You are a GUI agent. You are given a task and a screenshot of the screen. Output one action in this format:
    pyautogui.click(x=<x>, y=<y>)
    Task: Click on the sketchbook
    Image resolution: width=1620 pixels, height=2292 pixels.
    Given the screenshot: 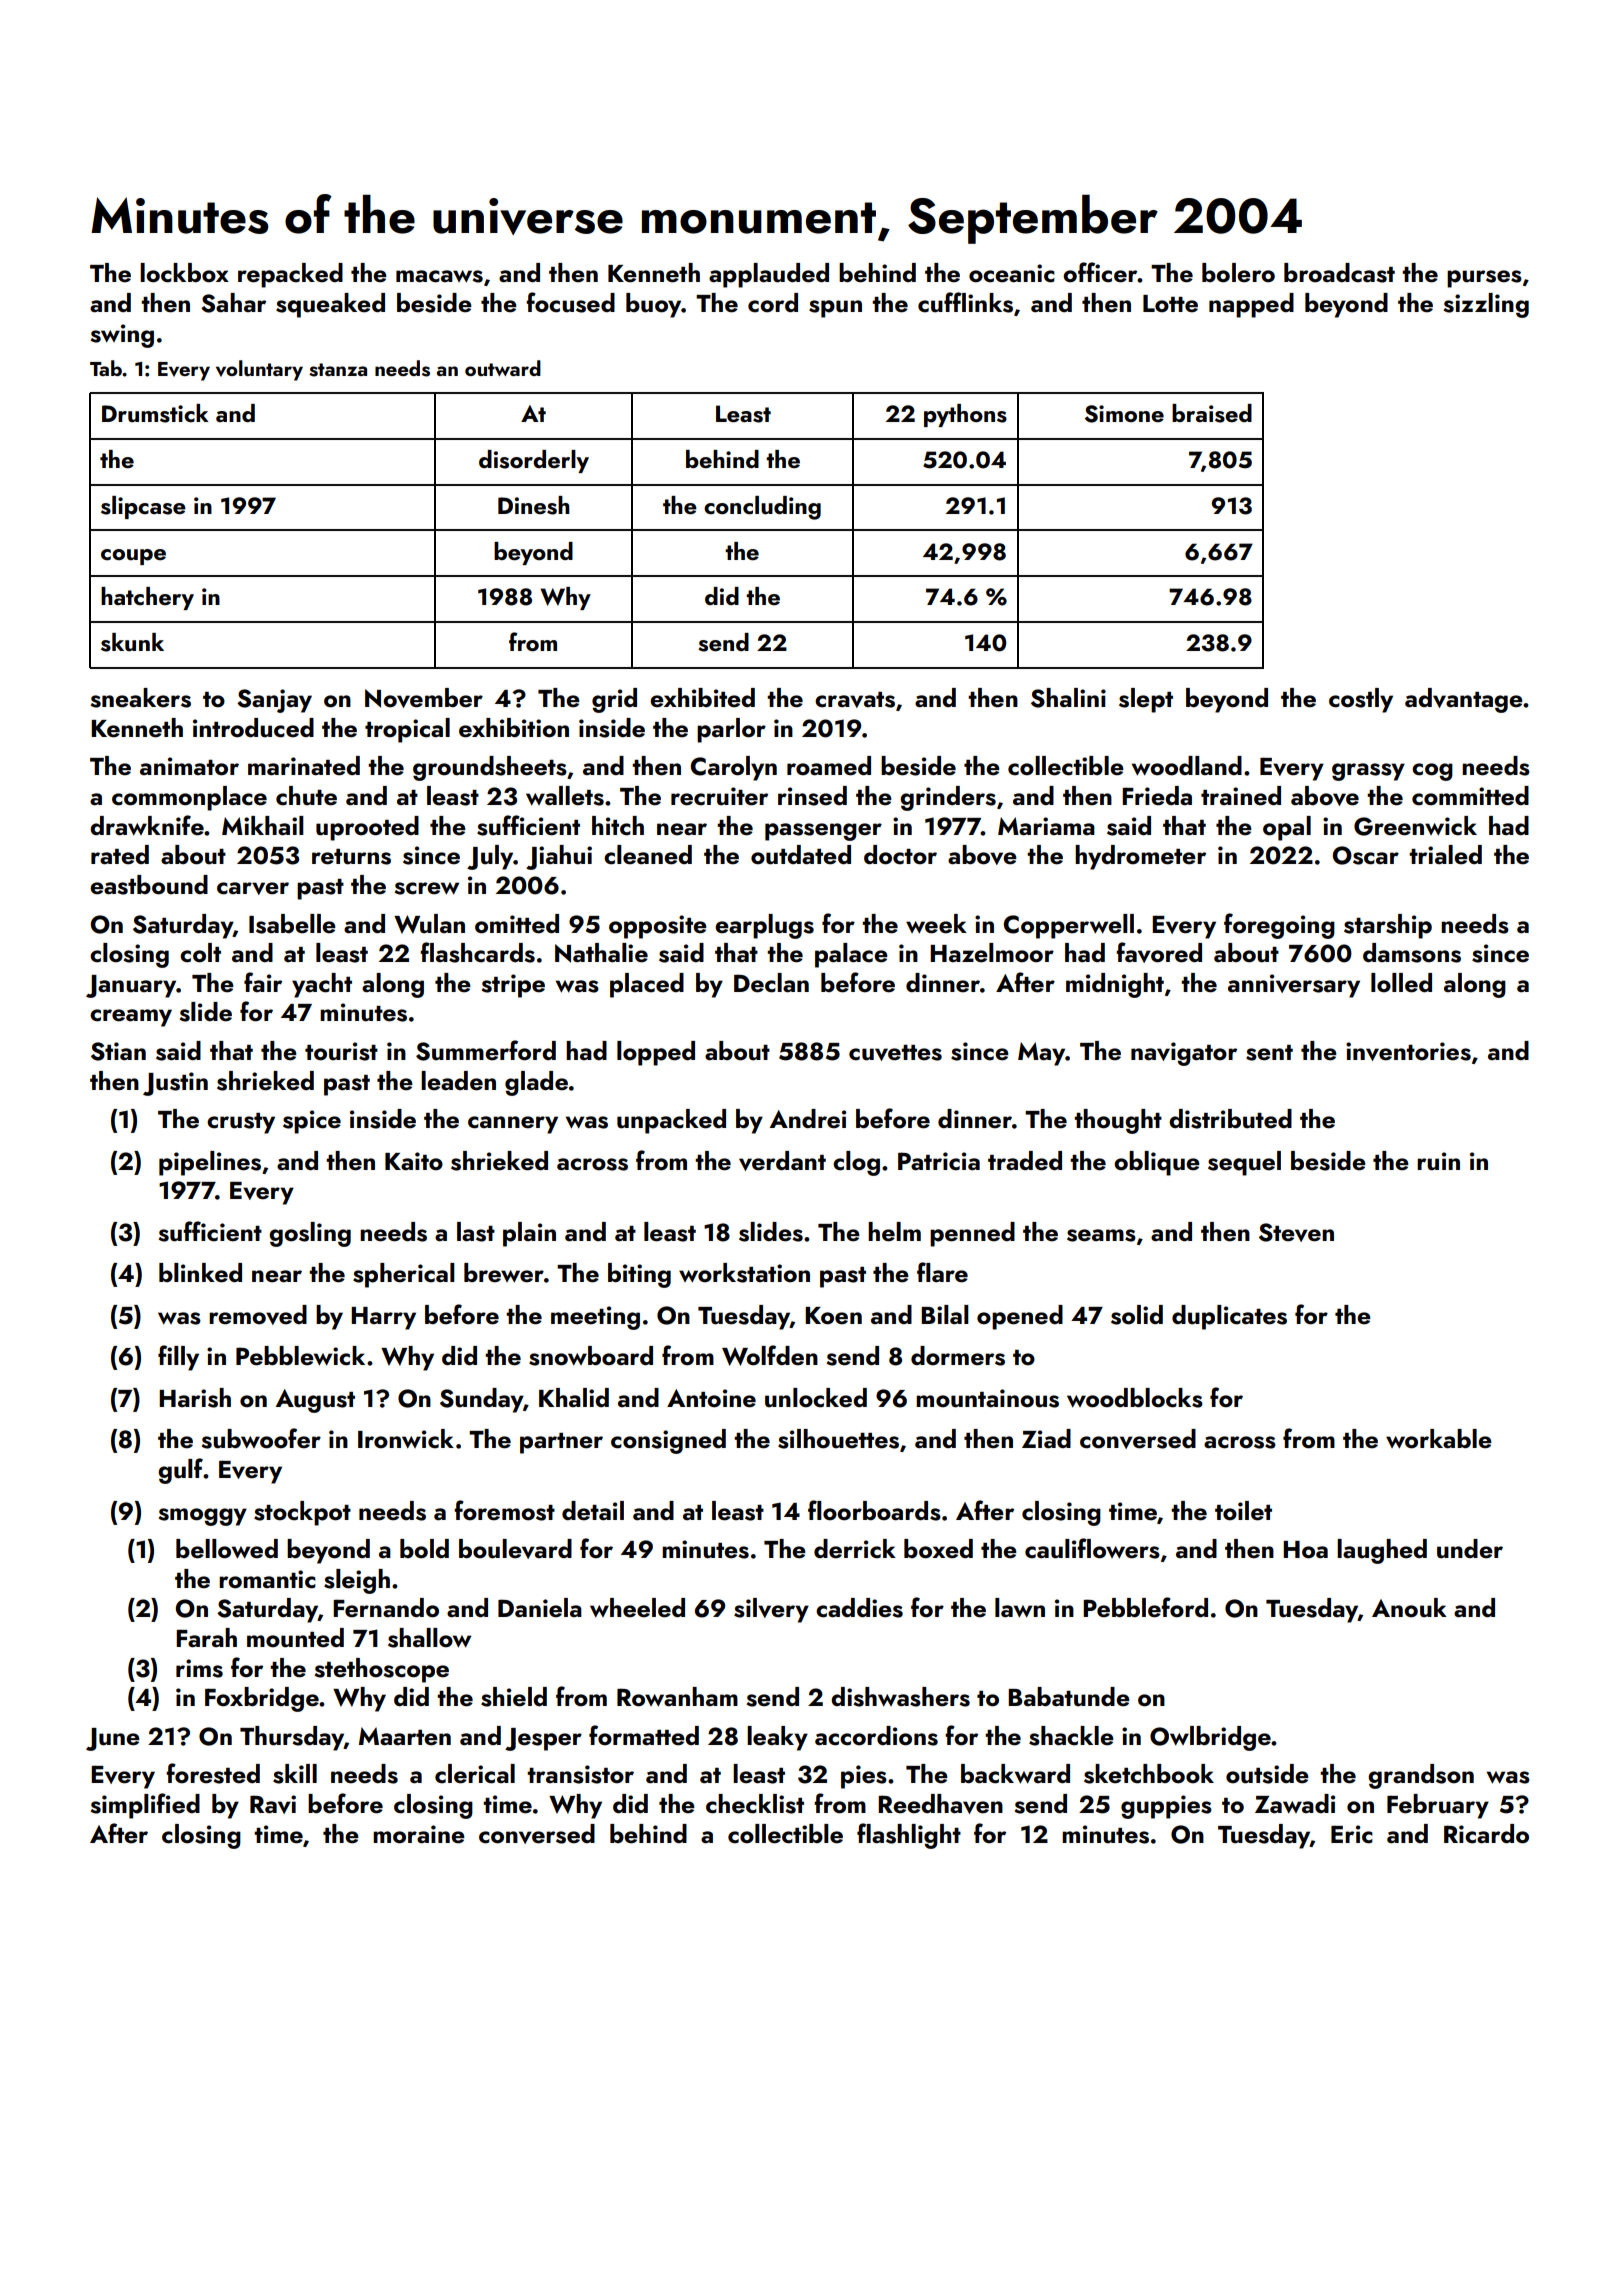 What is the action you would take?
    pyautogui.click(x=1149, y=1774)
